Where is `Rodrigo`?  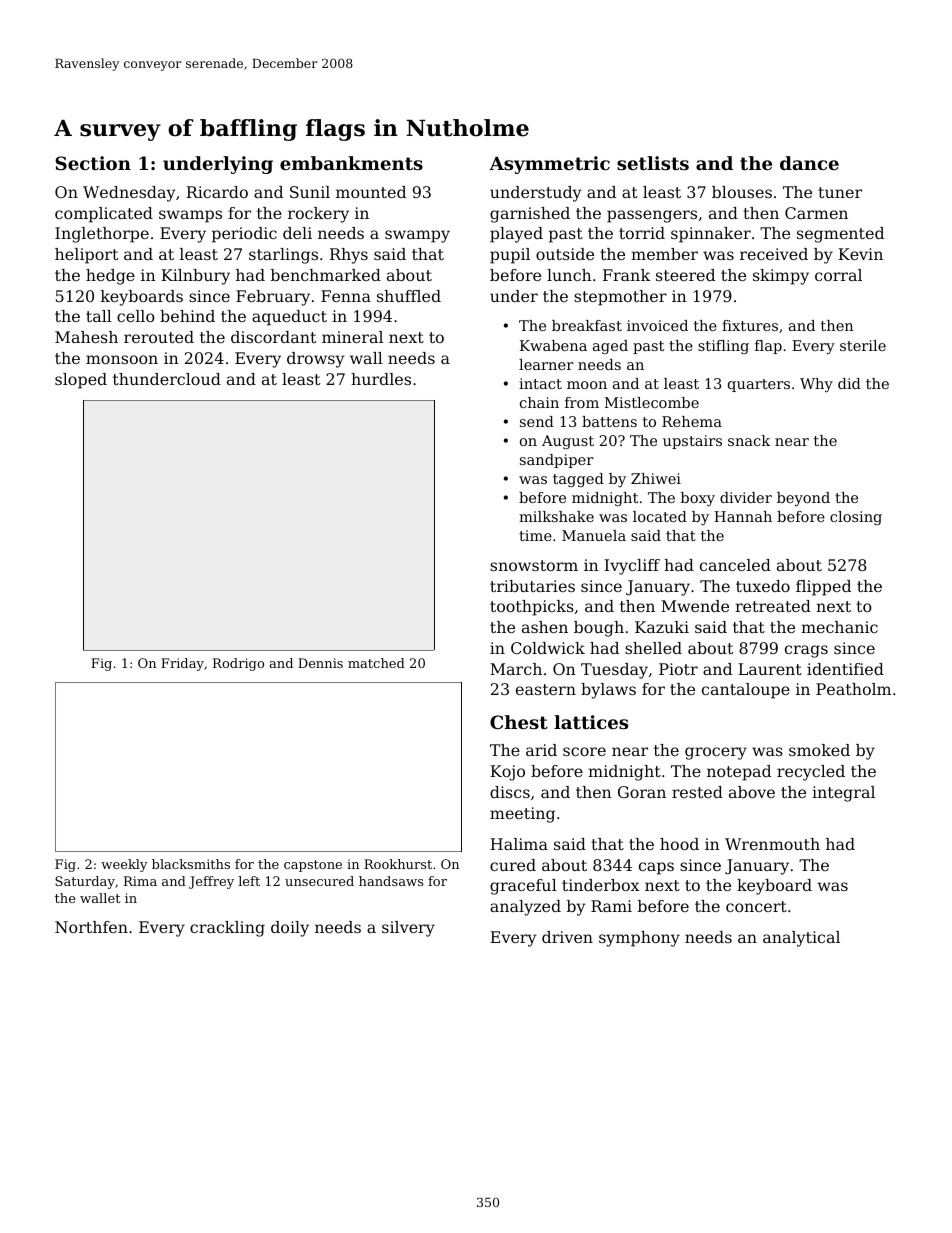 Rodrigo is located at coordinates (238, 664).
